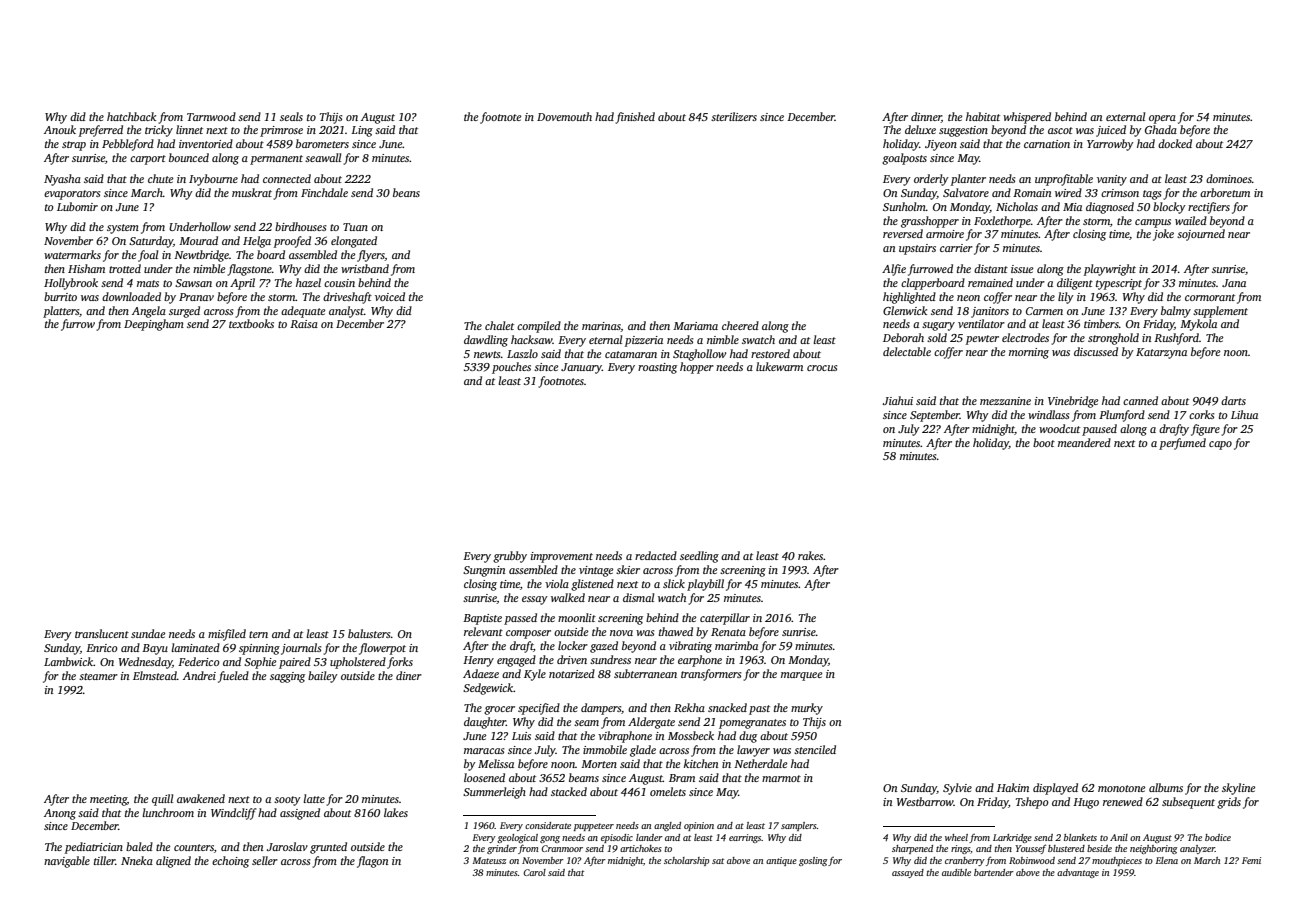  I want to click on Jiahui, so click(898, 400).
